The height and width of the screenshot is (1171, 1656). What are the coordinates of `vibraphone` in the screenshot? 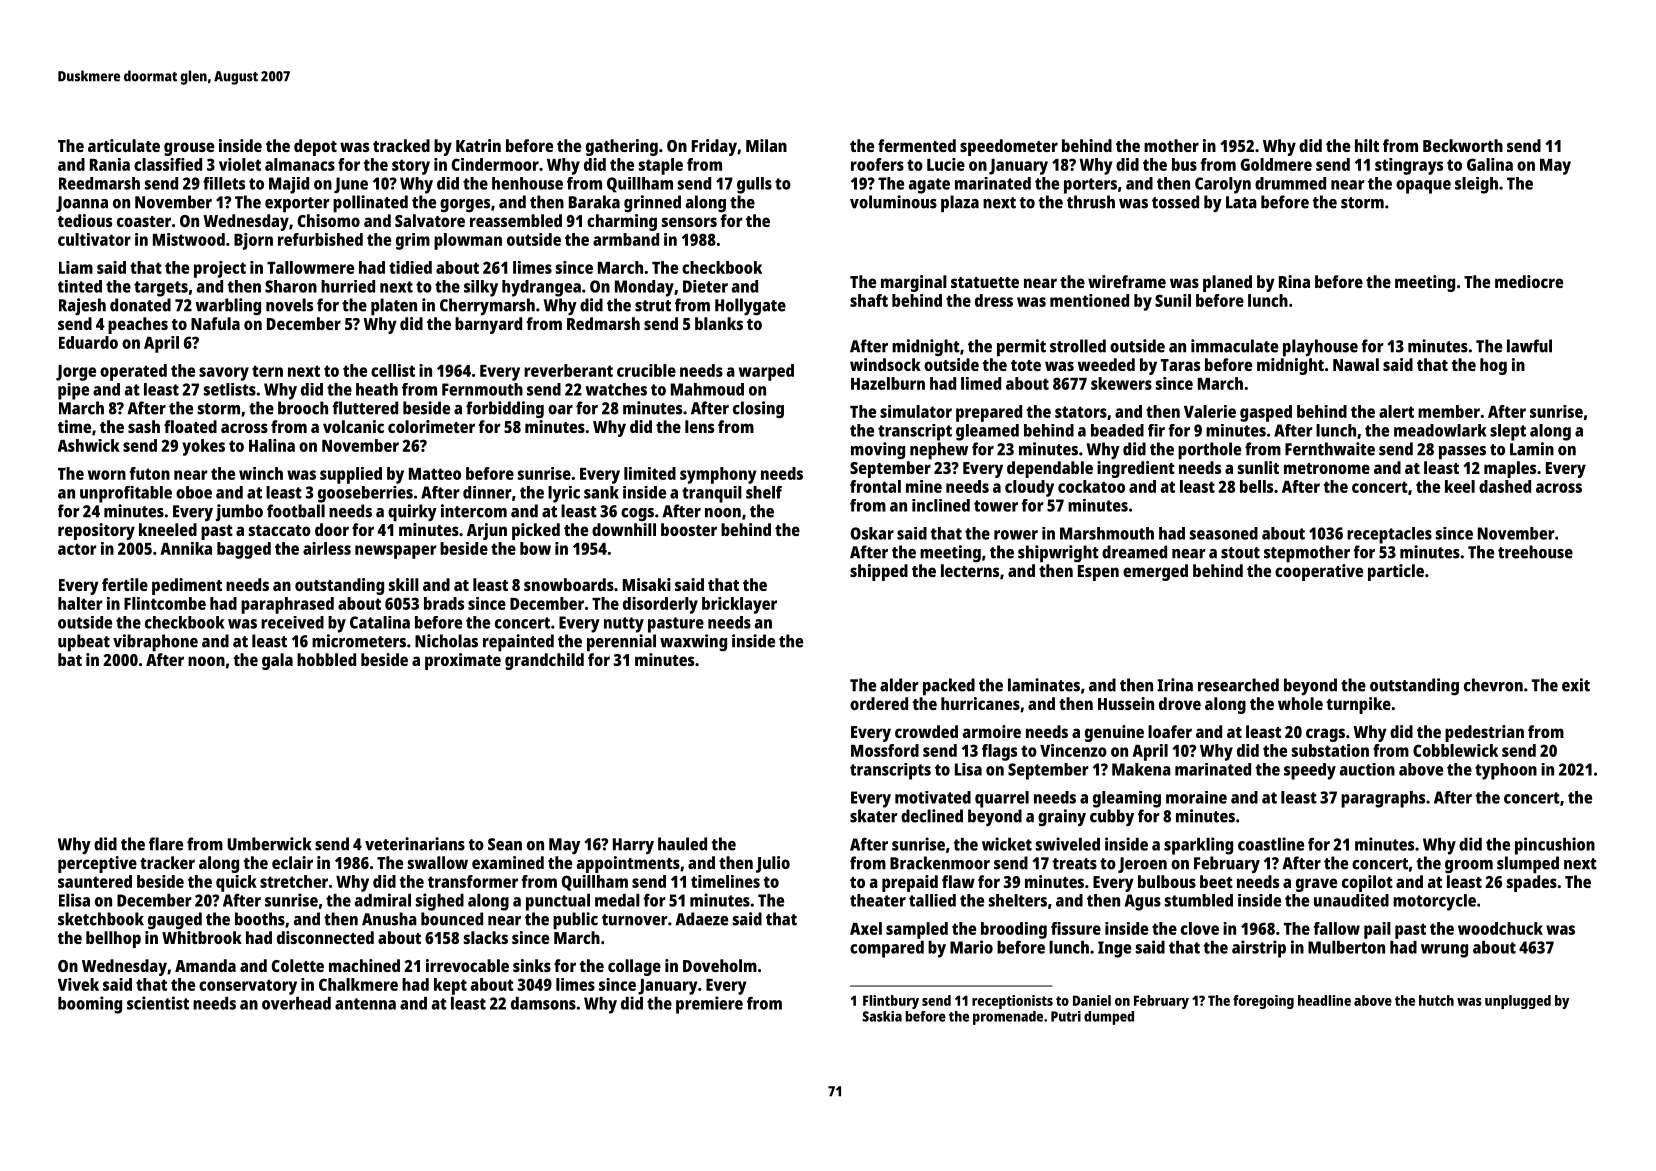 It's located at (155, 643).
